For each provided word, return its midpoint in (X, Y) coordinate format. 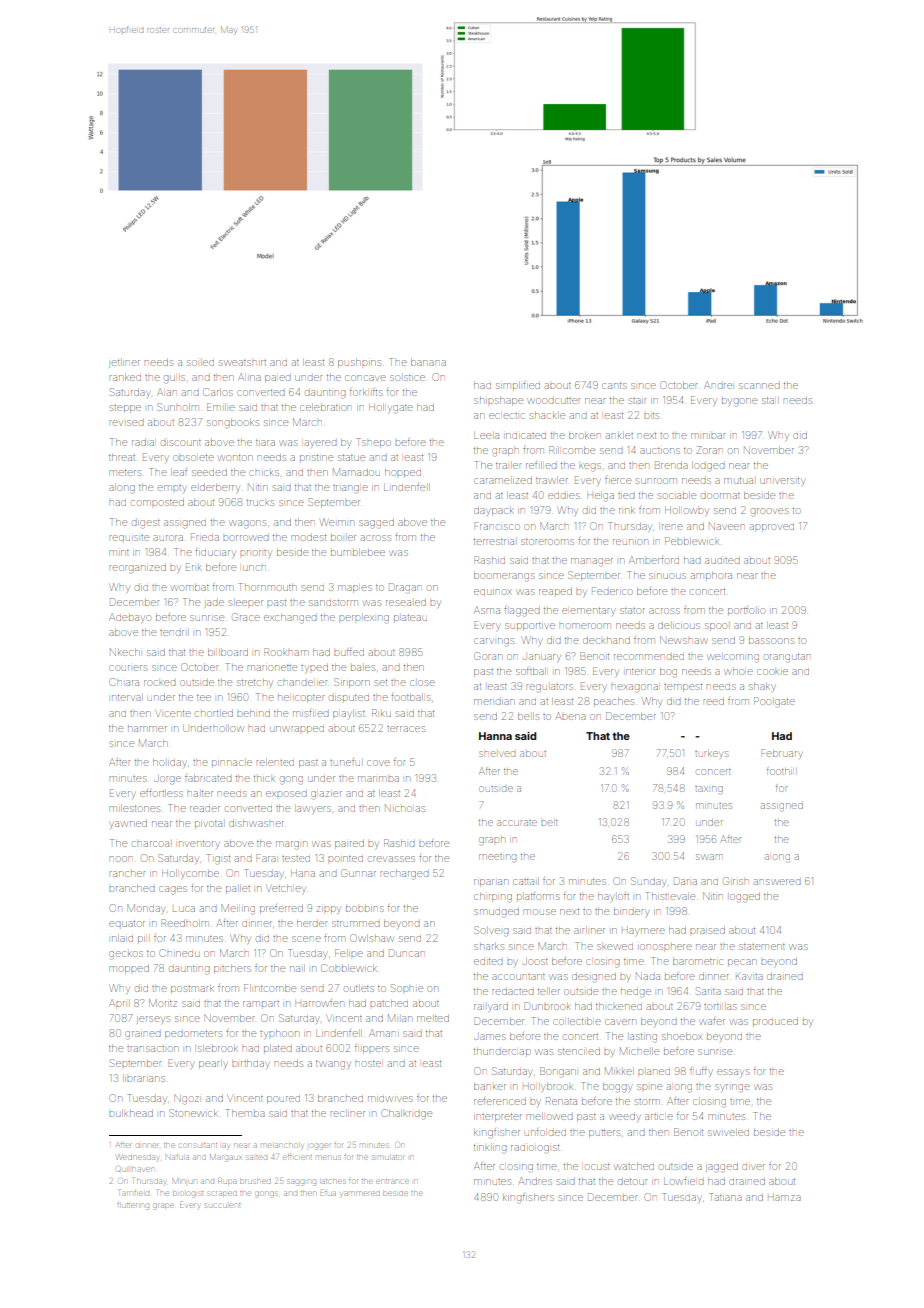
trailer (508, 466)
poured (283, 1100)
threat (122, 457)
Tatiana (725, 1197)
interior (640, 672)
